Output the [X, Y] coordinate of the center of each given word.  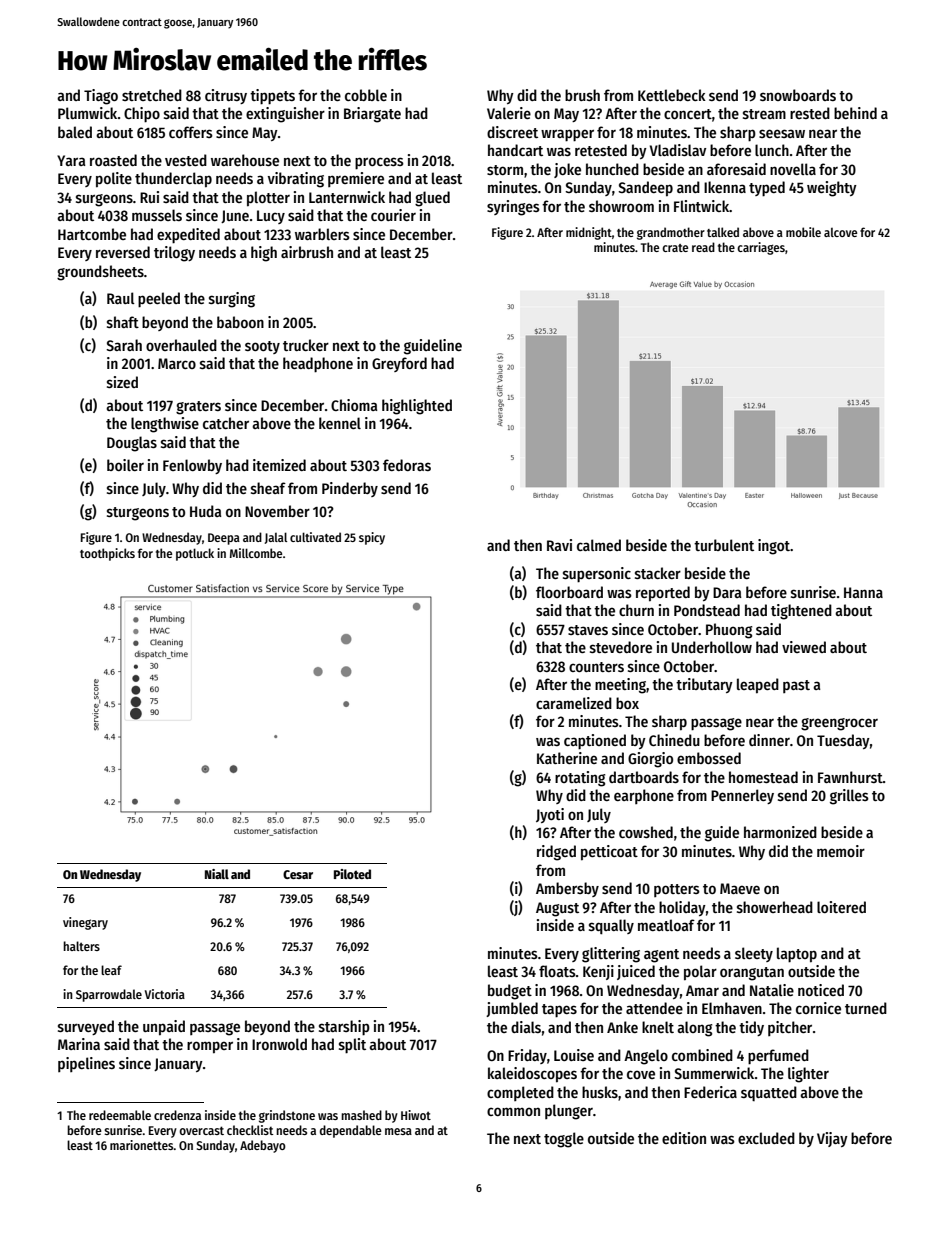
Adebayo [263, 1146]
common [513, 1111]
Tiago [101, 97]
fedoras [407, 465]
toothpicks [107, 554]
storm [505, 170]
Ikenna [725, 187]
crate [675, 248]
